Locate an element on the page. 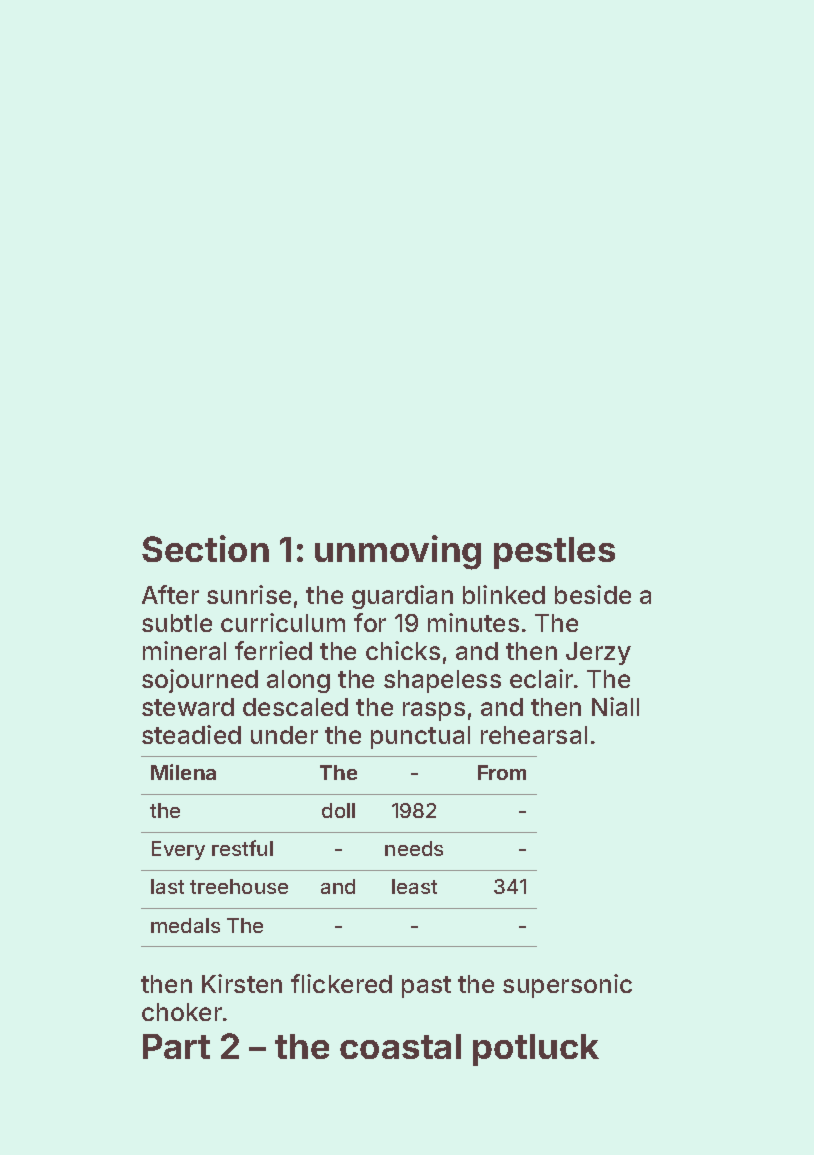  beside is located at coordinates (593, 594).
